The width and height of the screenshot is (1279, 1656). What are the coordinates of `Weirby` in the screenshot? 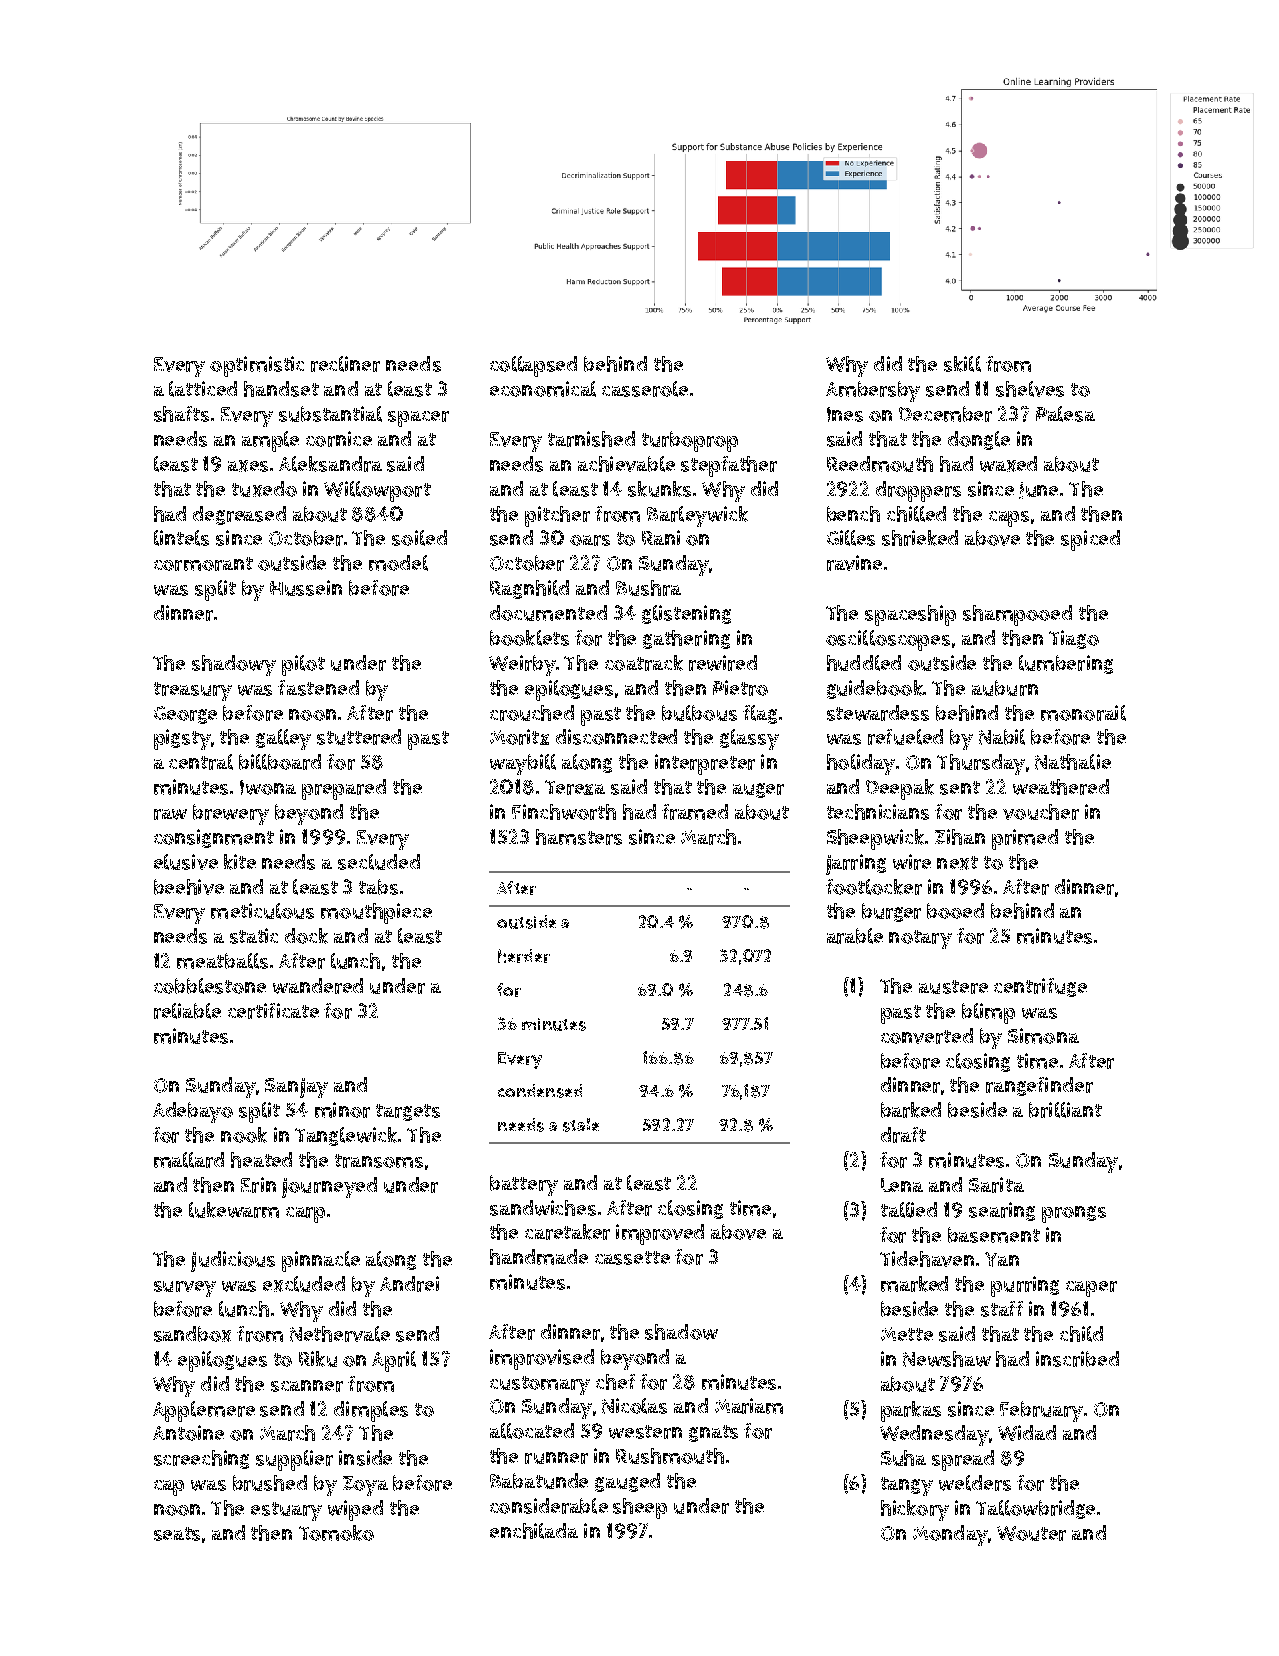 It's located at (522, 665).
